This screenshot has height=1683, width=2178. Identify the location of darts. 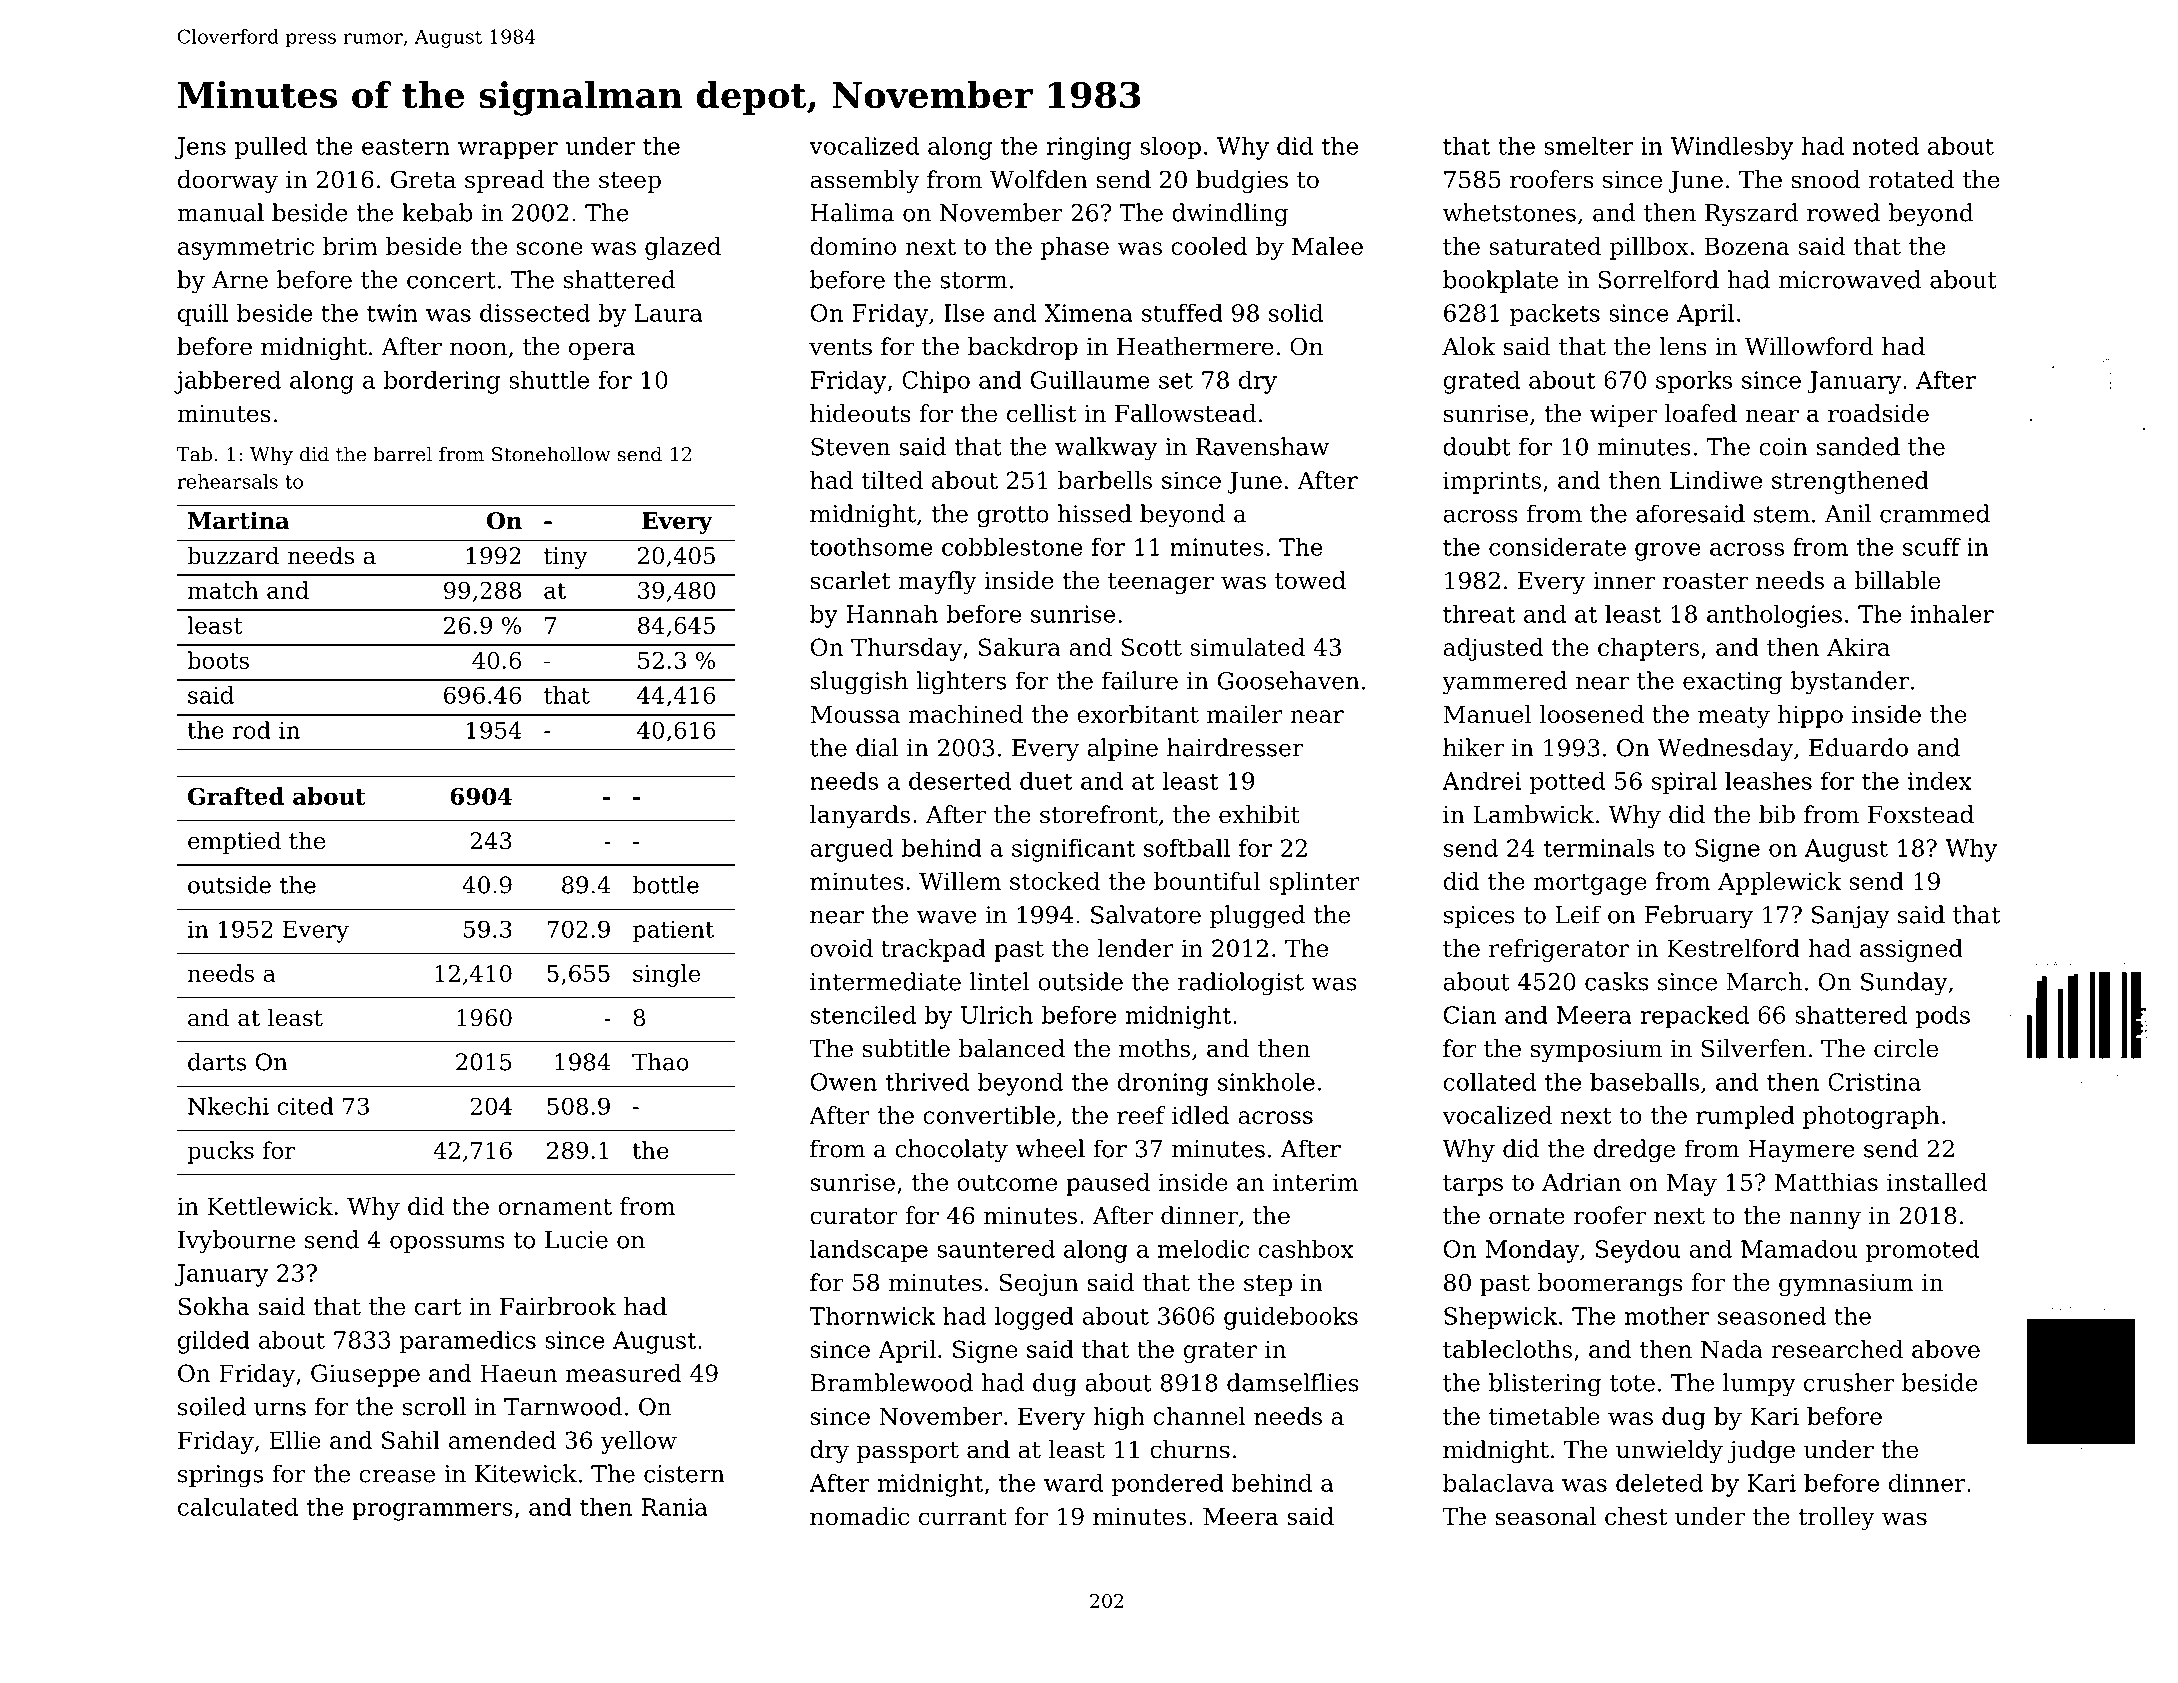
(217, 1062).
